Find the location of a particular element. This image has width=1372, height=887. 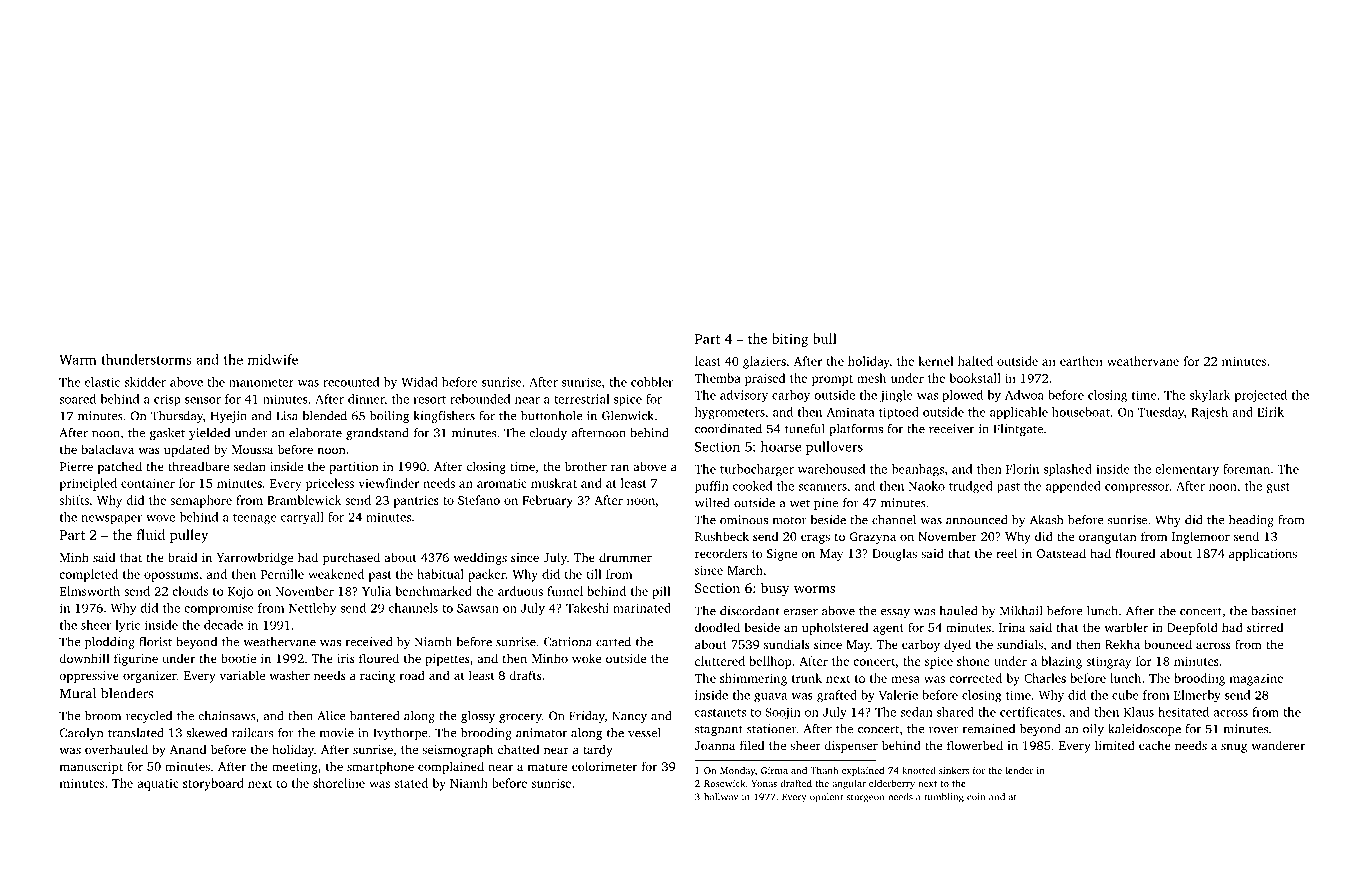

elastic is located at coordinates (102, 382).
